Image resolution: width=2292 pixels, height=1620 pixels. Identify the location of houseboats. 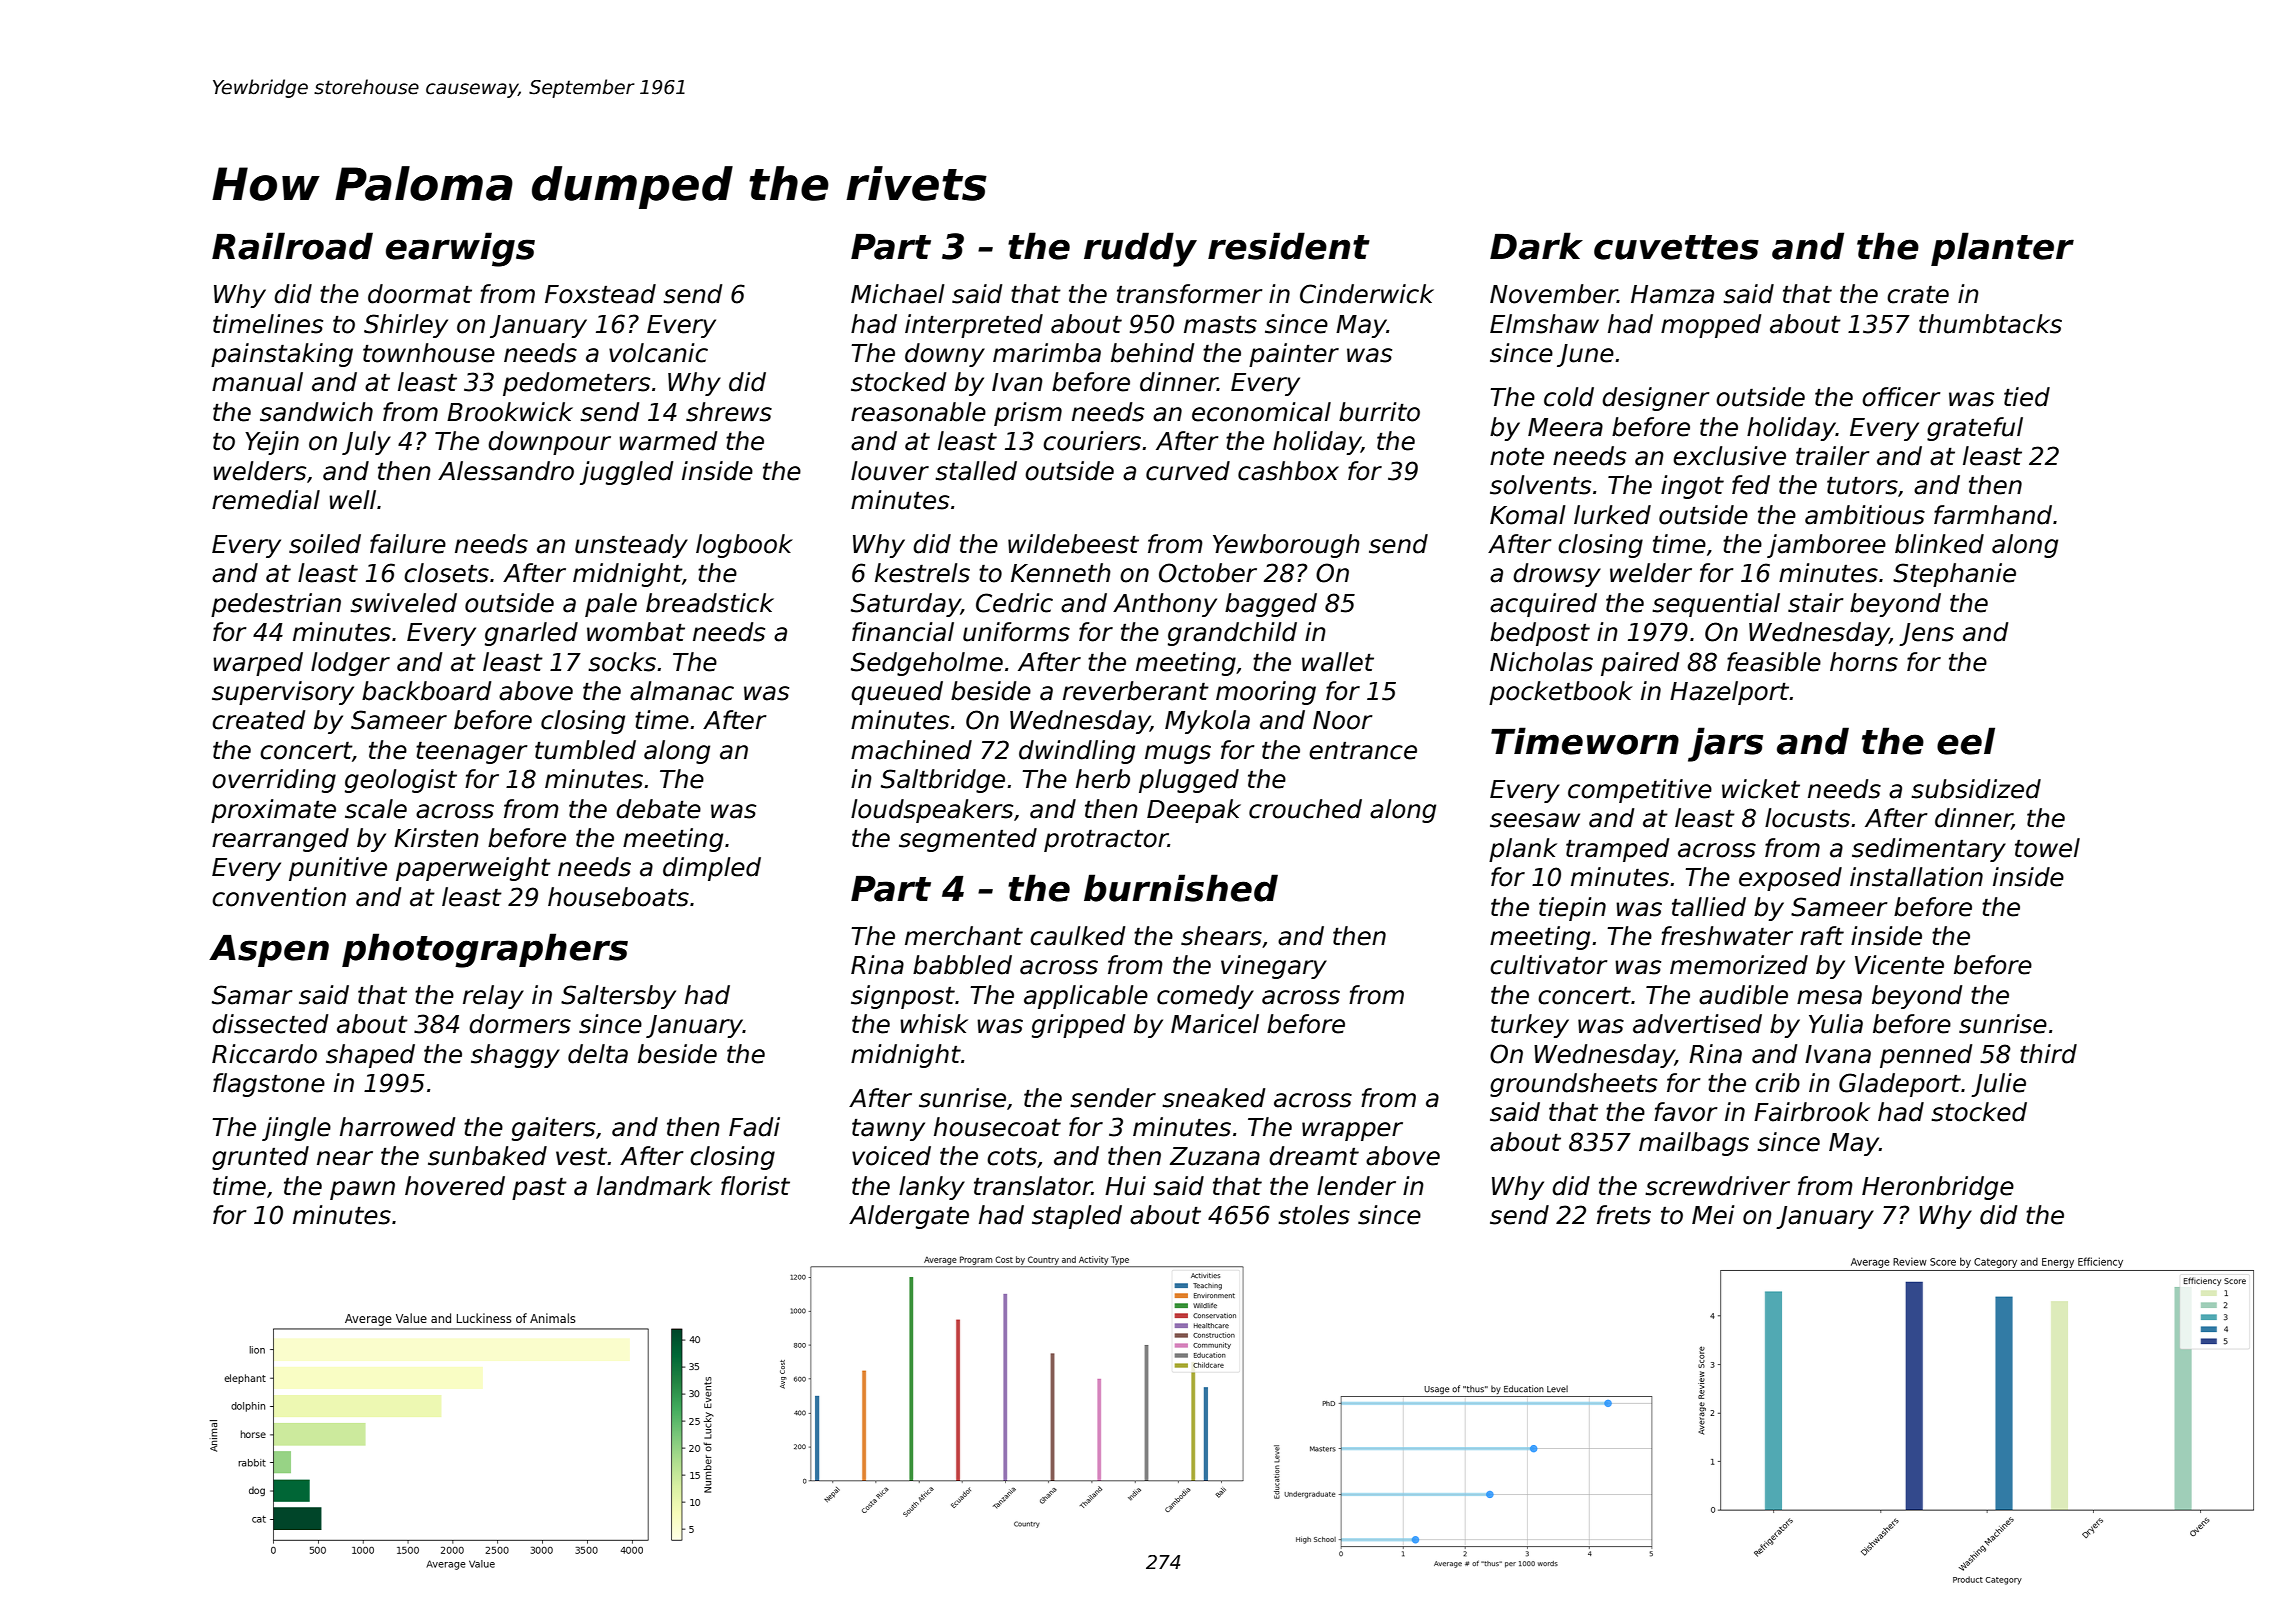
(618, 897).
